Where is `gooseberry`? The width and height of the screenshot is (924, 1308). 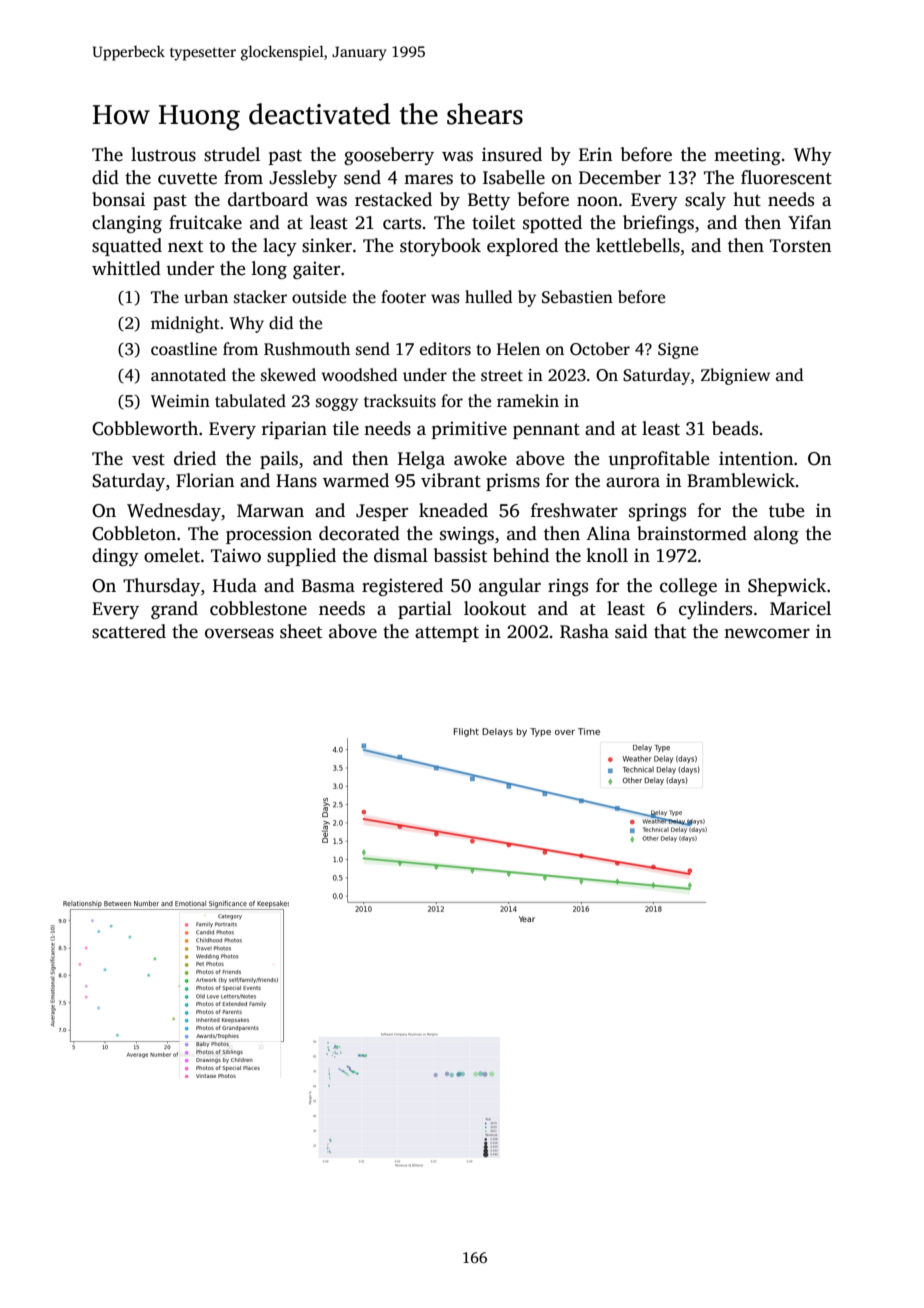
gooseberry is located at coordinates (389, 156).
